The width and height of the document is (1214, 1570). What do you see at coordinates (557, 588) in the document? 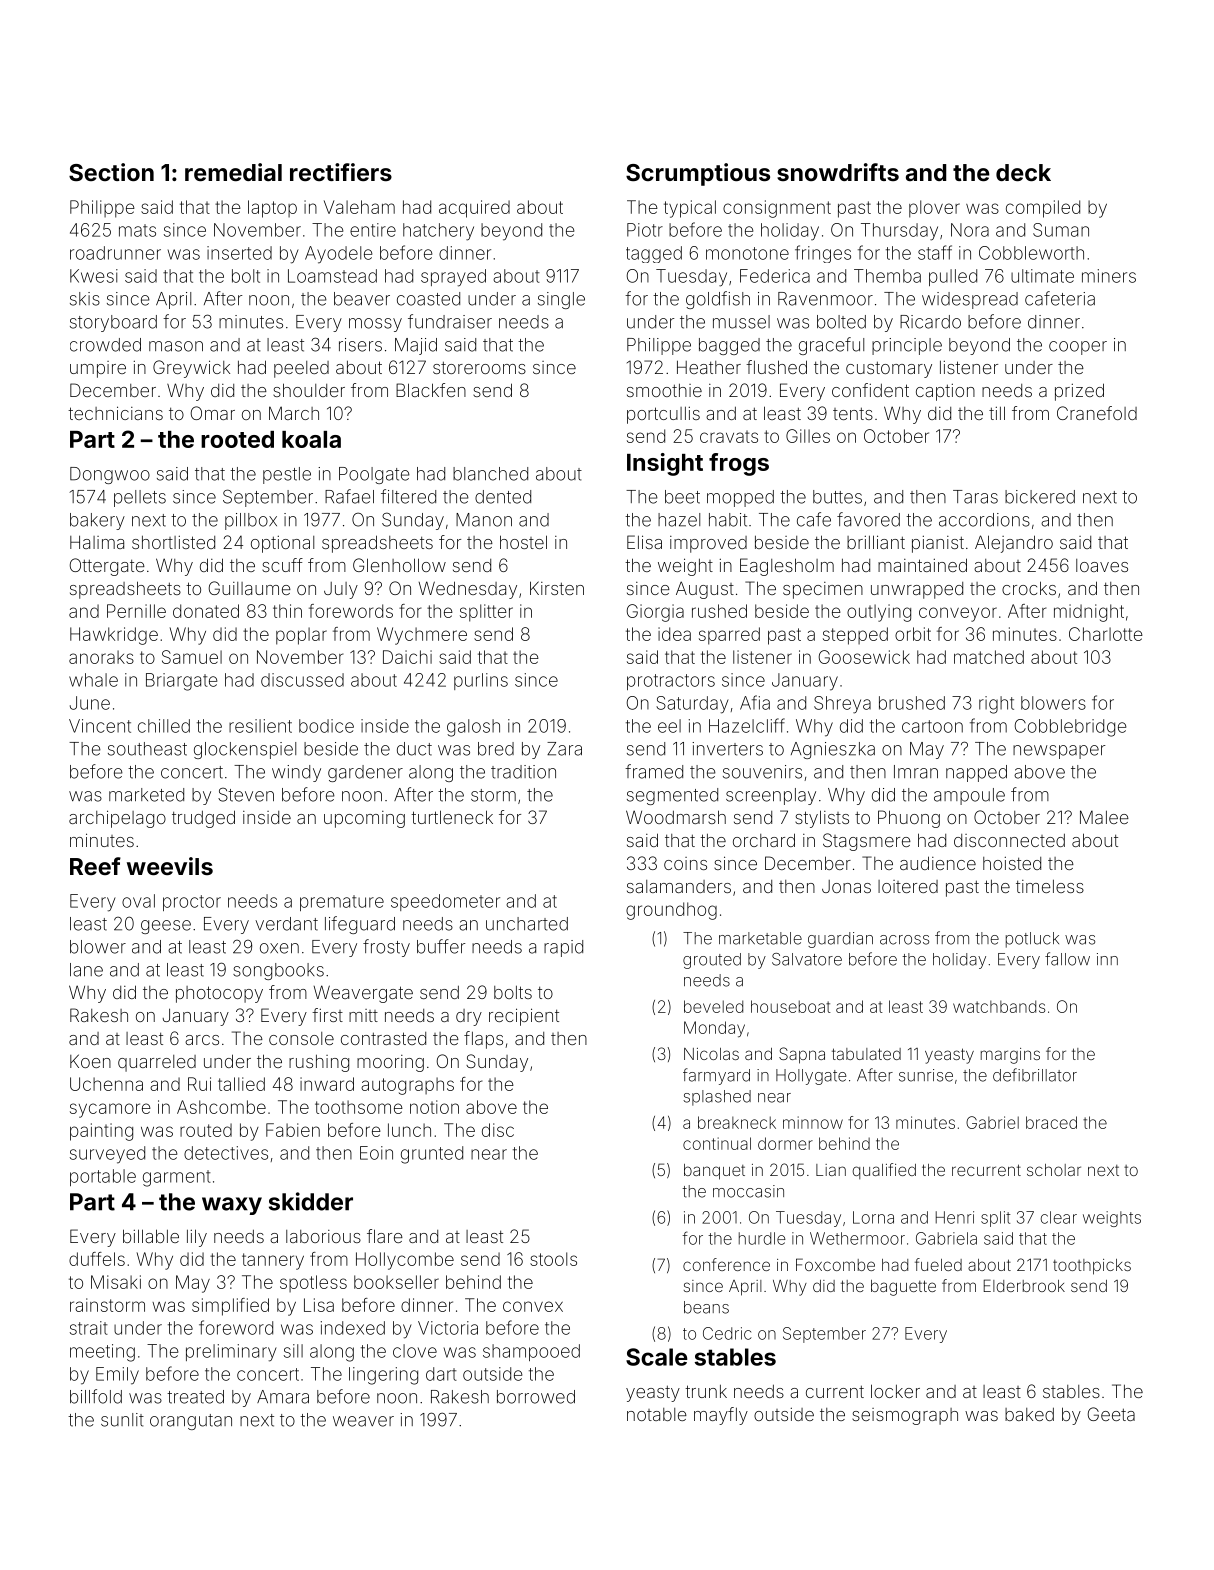
I see `Kirsten` at bounding box center [557, 588].
